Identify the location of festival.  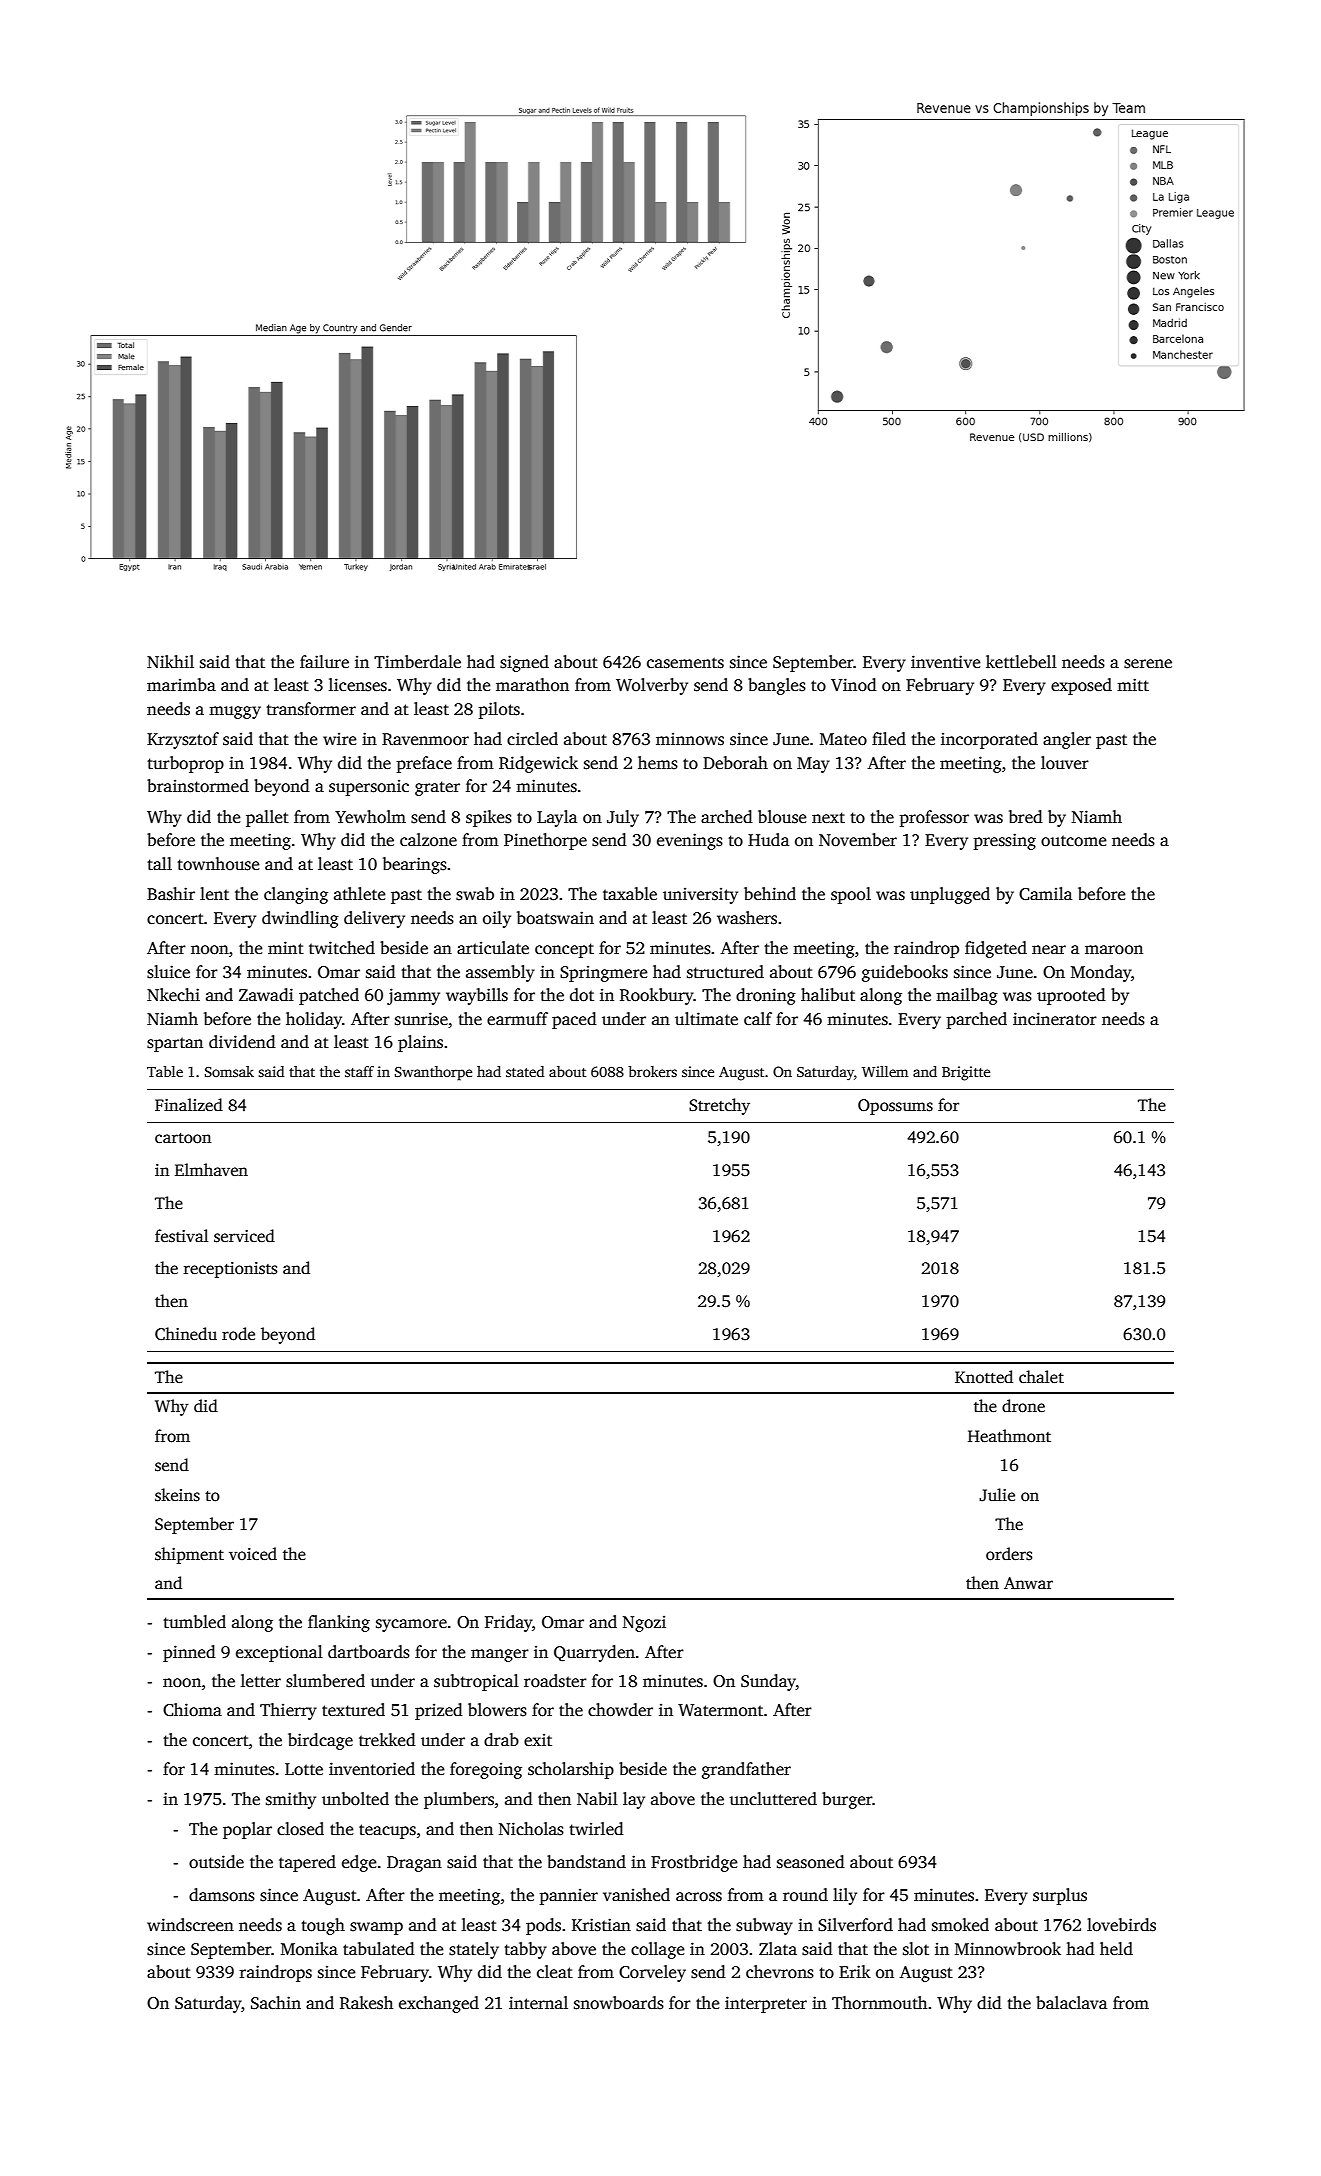
(181, 1236).
